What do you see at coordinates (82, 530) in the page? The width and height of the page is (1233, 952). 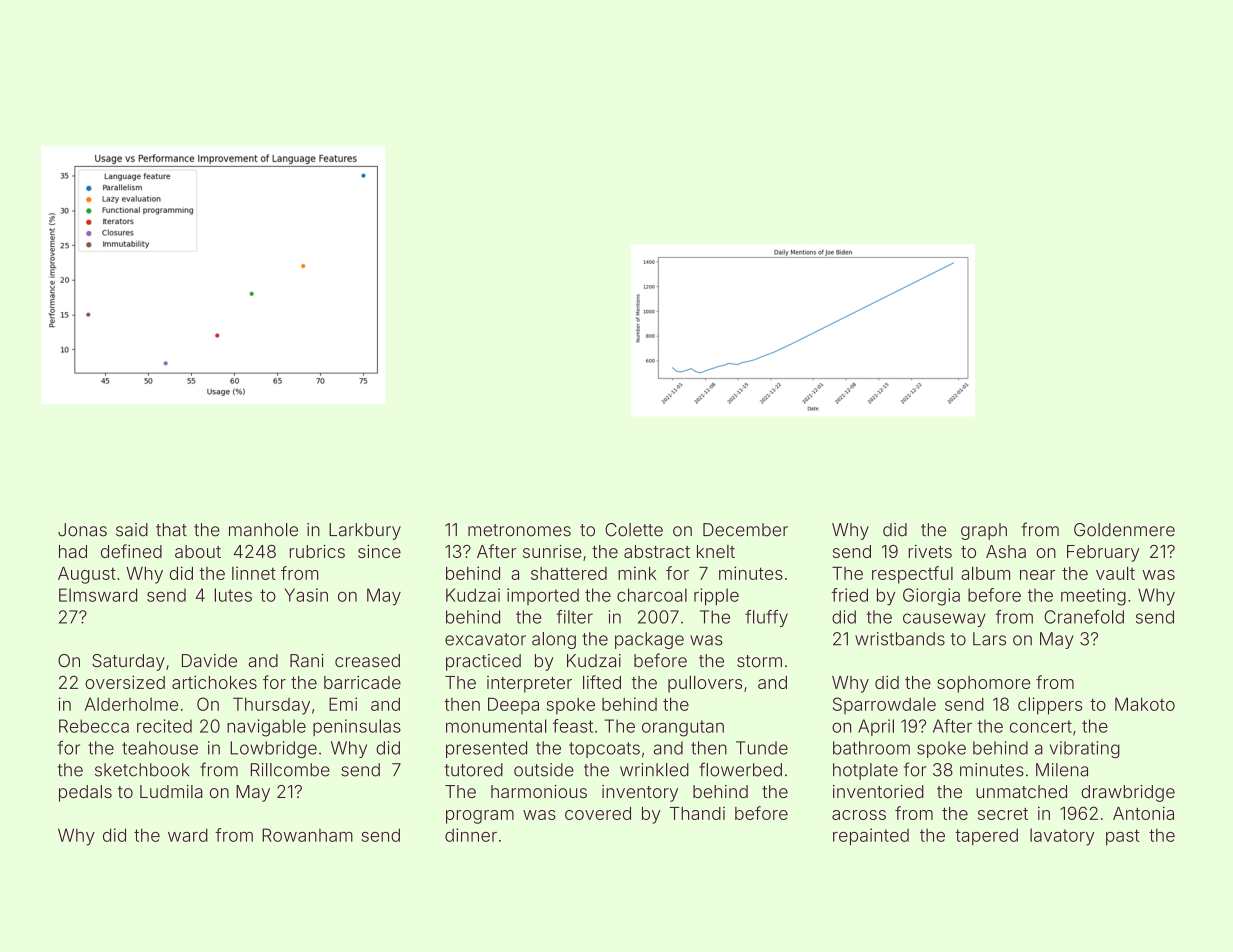 I see `Jonas` at bounding box center [82, 530].
